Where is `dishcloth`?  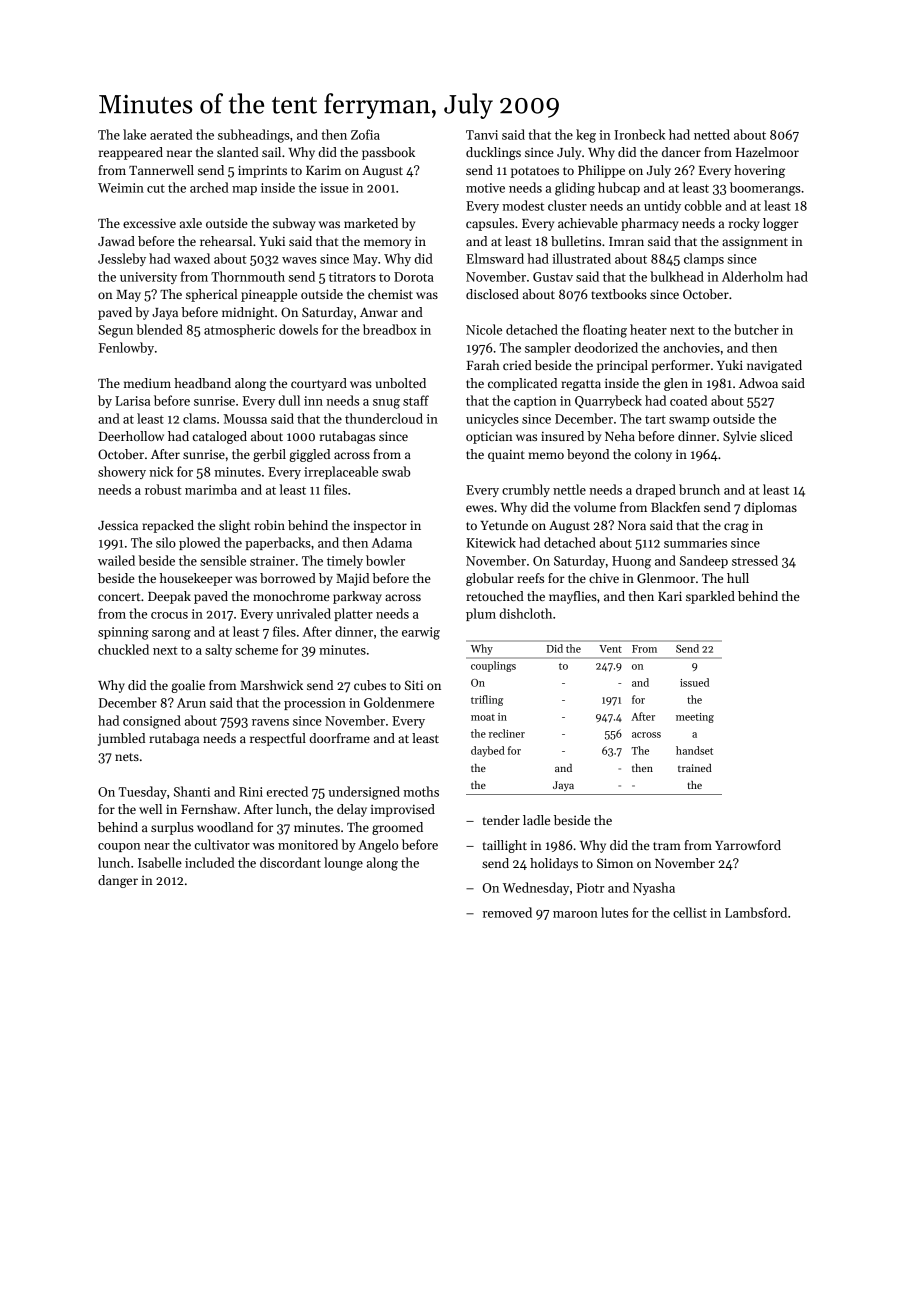
dishcloth is located at coordinates (525, 613).
